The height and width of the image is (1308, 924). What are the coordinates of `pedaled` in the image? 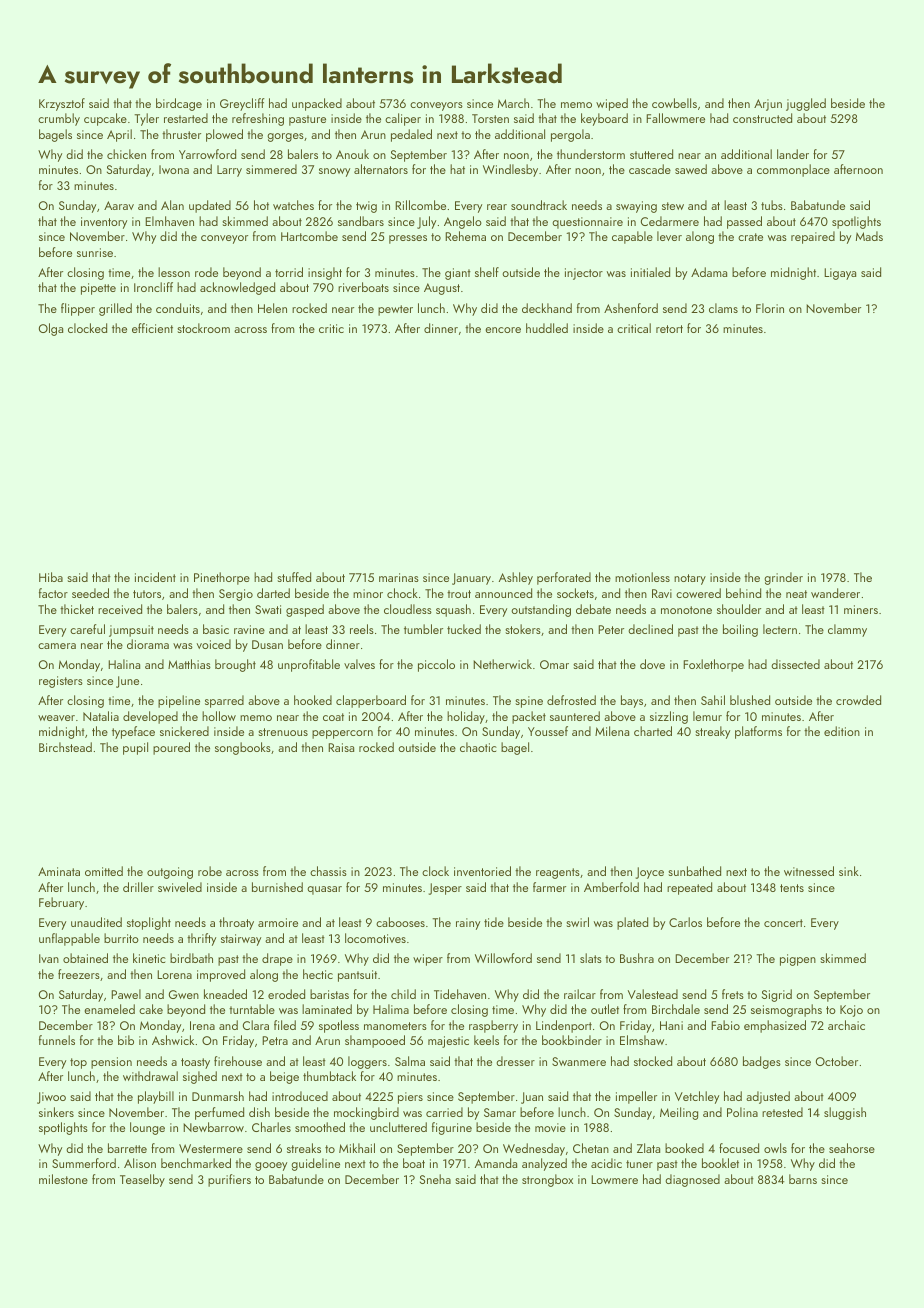 It's located at (411, 135).
